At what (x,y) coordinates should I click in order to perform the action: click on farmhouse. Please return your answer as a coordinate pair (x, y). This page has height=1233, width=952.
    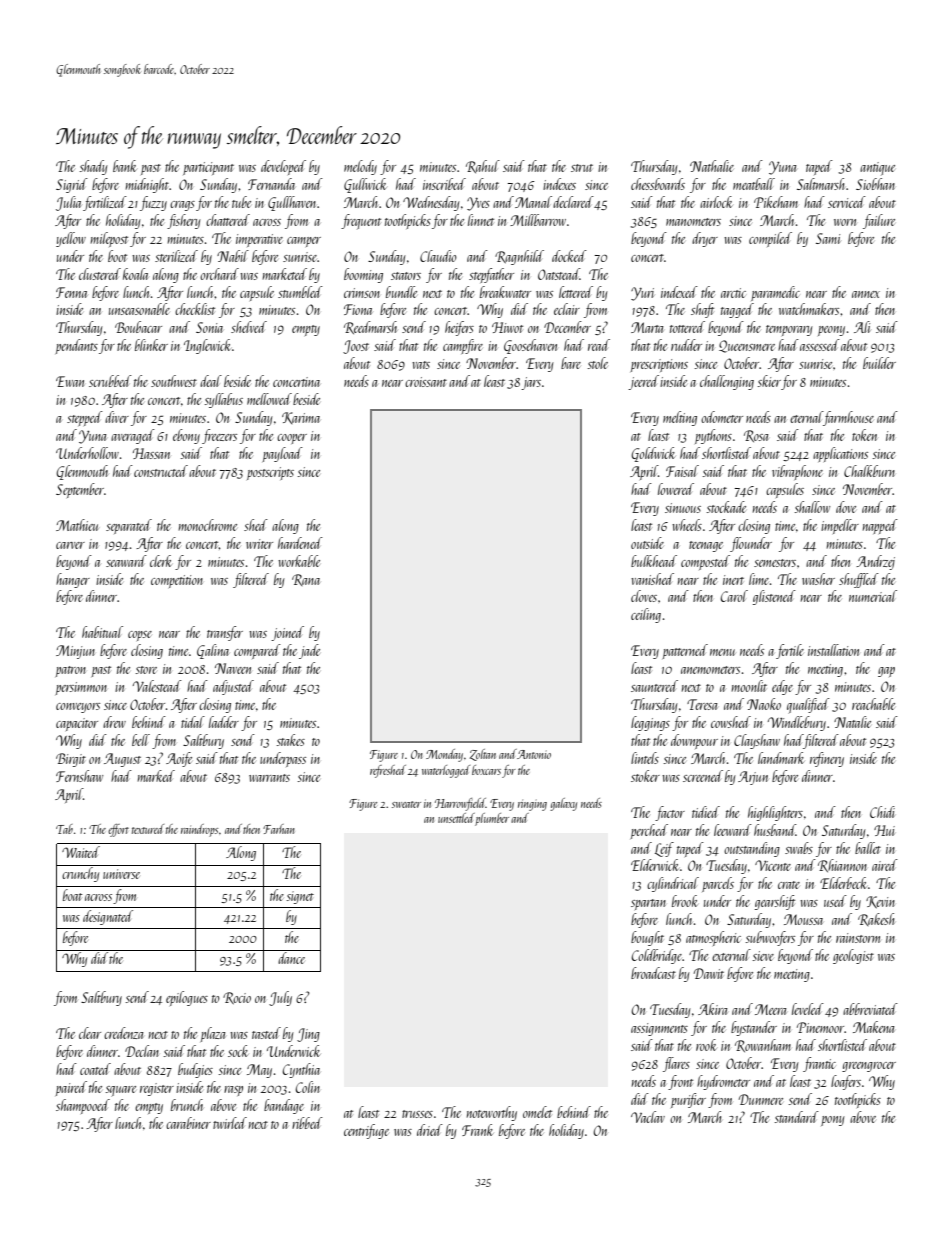
    Looking at the image, I should click on (848, 418).
